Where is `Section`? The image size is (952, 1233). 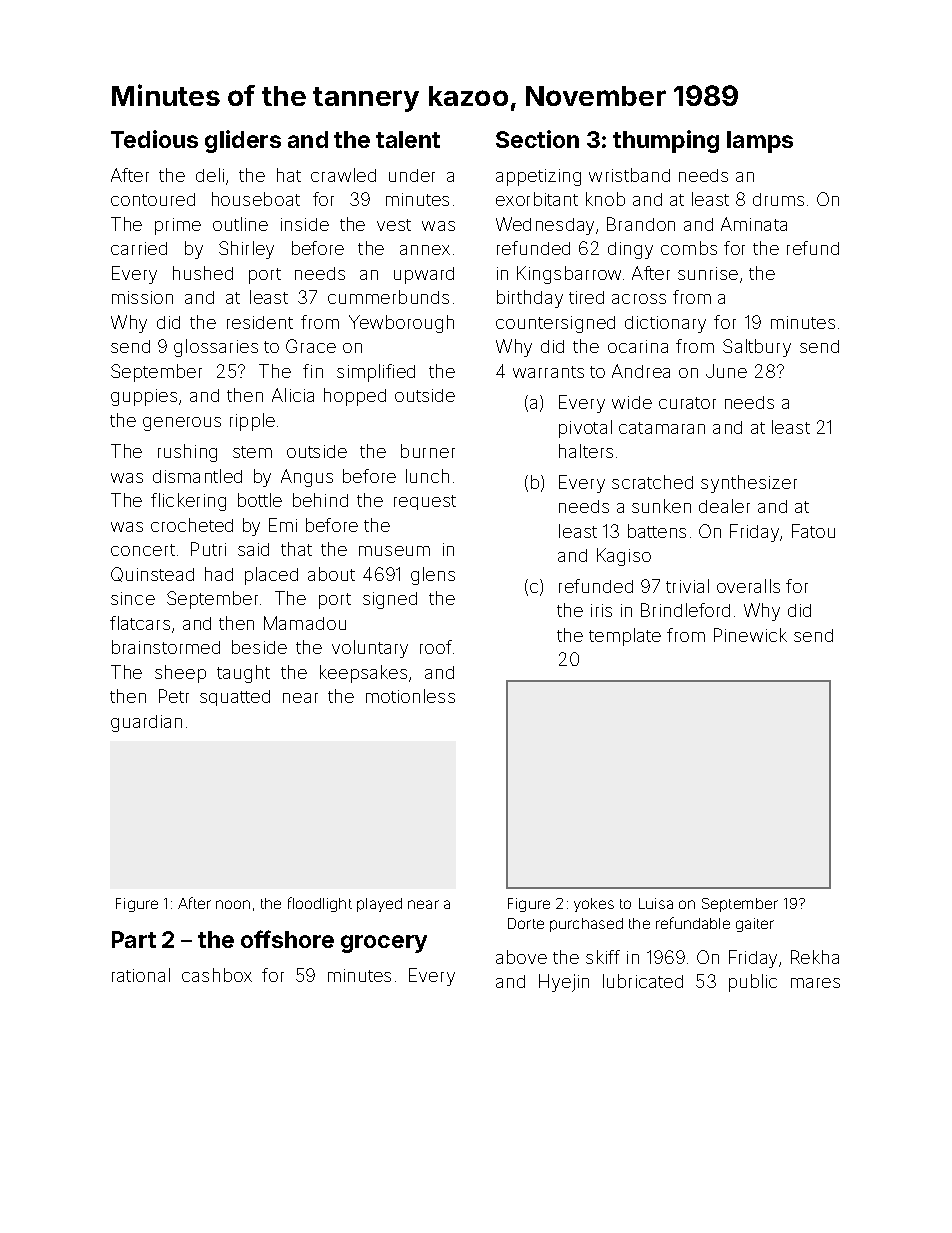 Section is located at coordinates (537, 139).
